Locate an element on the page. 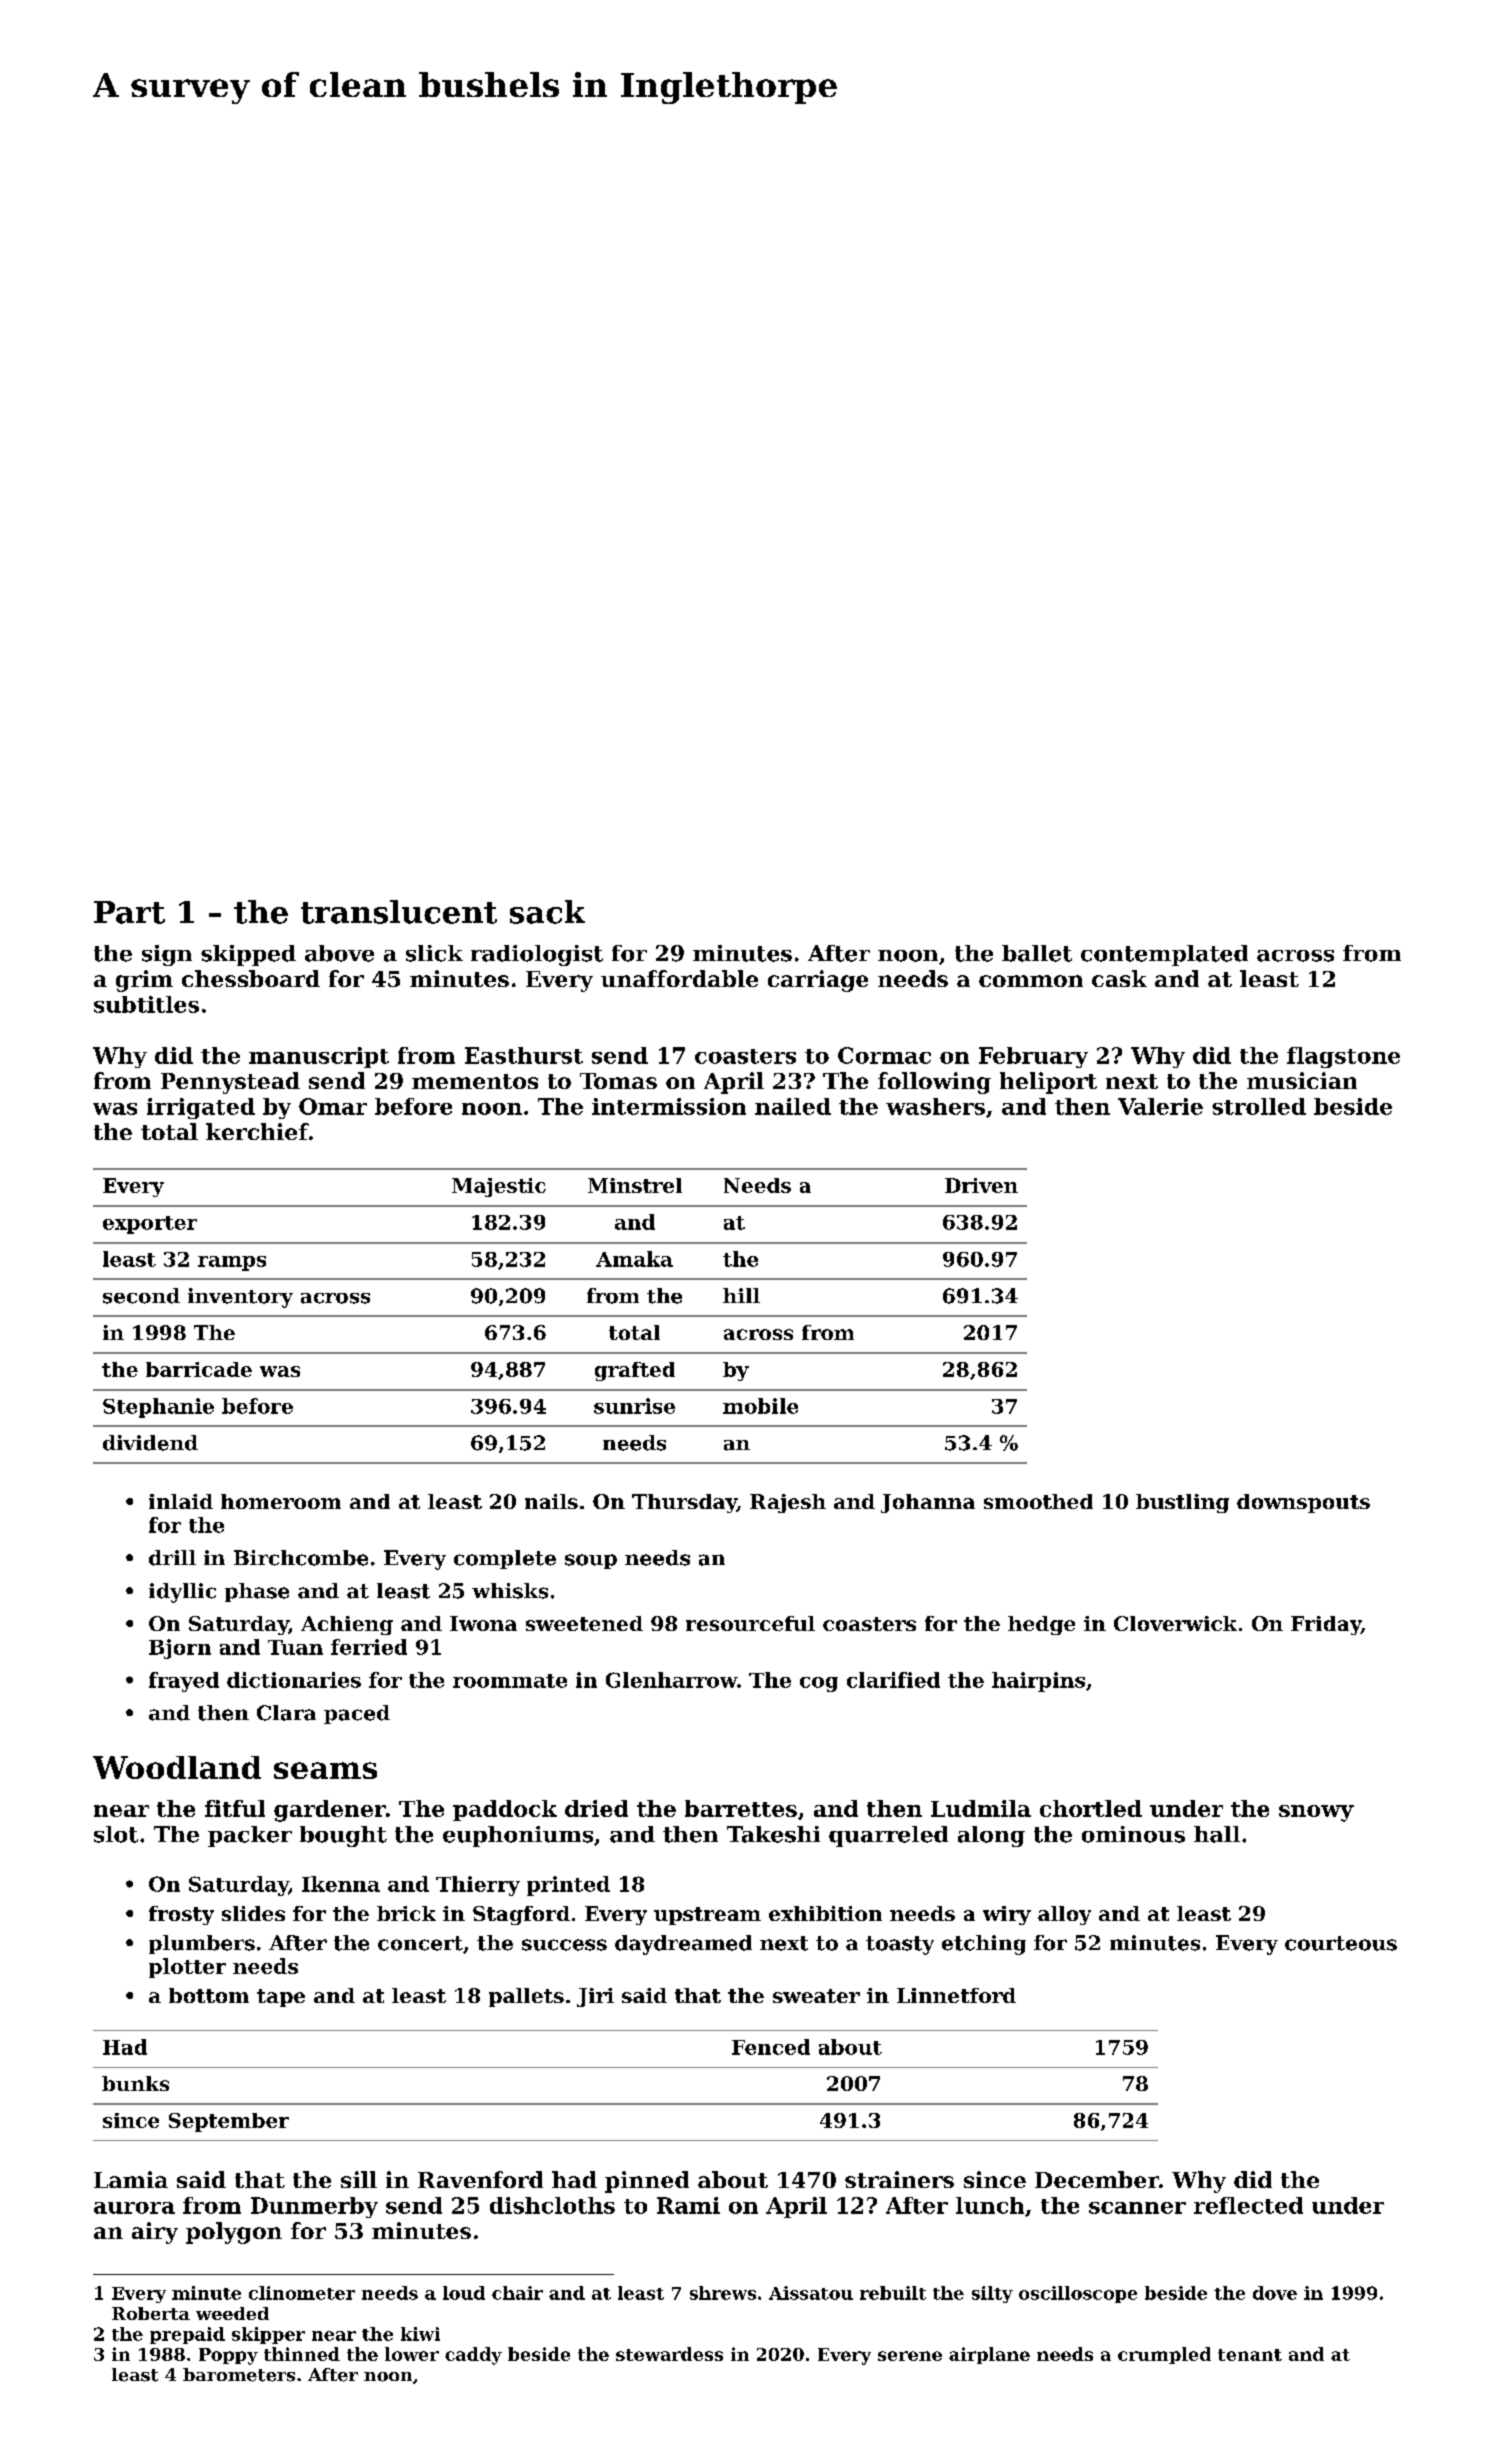  Driven is located at coordinates (981, 1185).
